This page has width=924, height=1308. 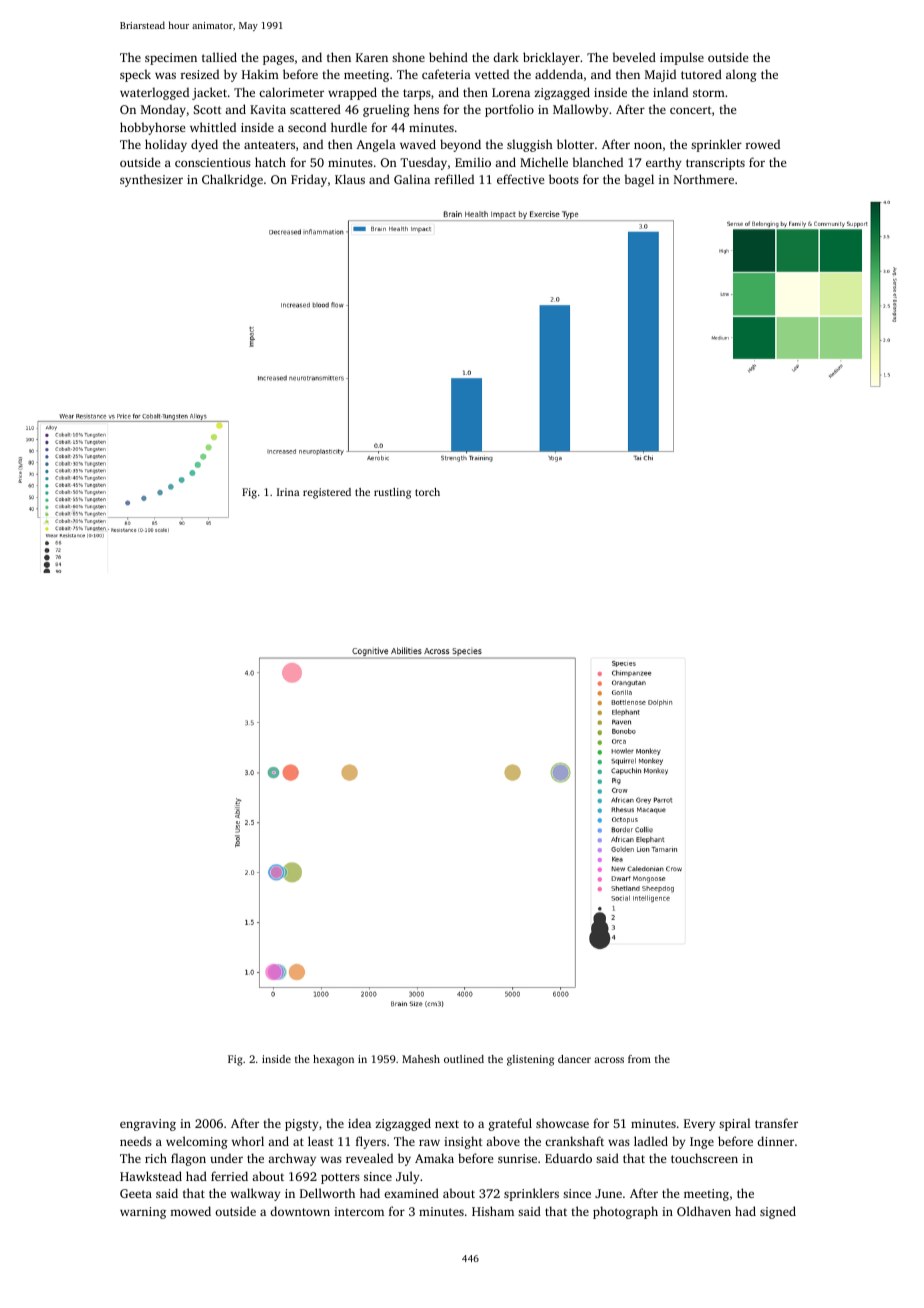 I want to click on along, so click(x=741, y=75).
